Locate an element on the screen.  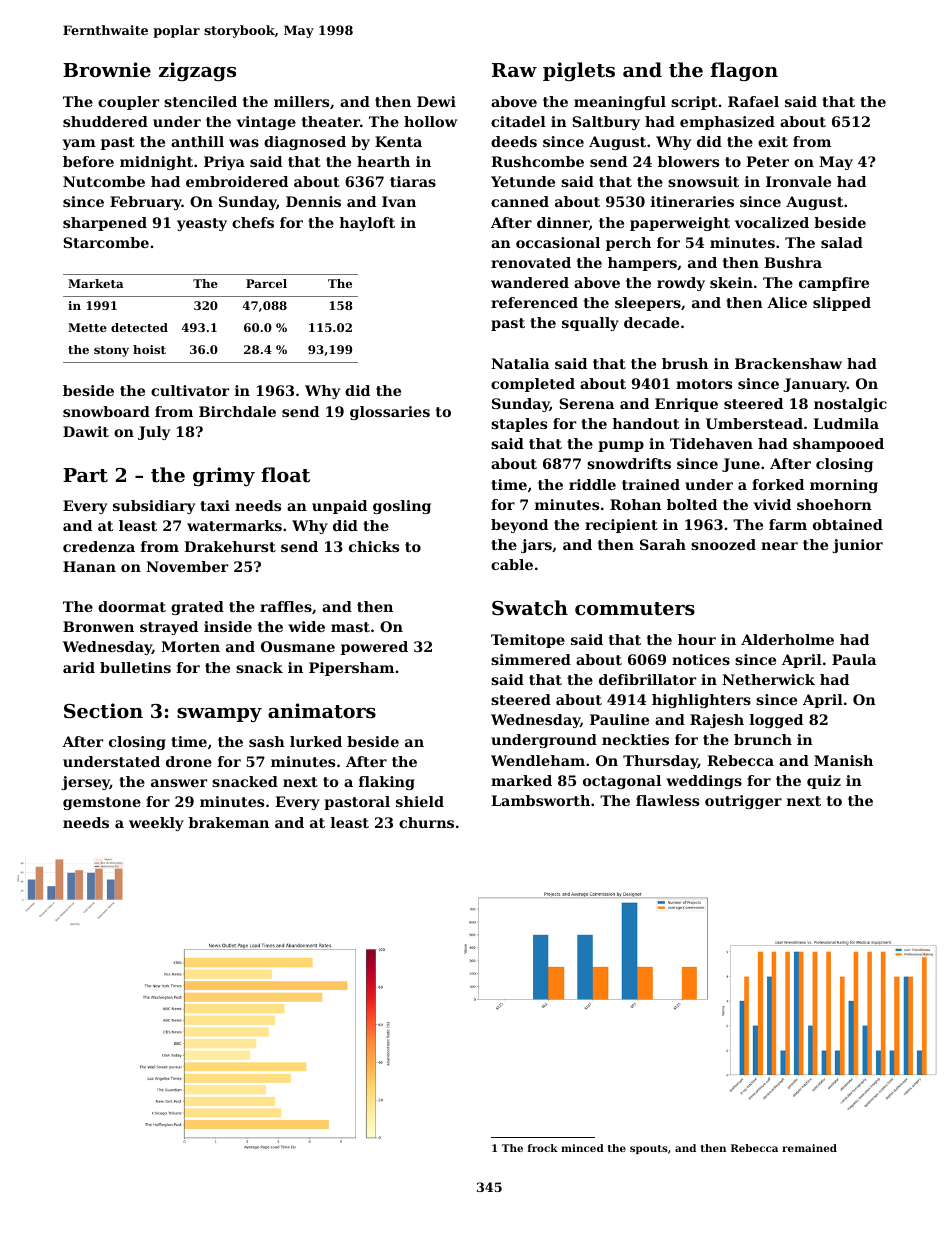
frock is located at coordinates (543, 1148).
